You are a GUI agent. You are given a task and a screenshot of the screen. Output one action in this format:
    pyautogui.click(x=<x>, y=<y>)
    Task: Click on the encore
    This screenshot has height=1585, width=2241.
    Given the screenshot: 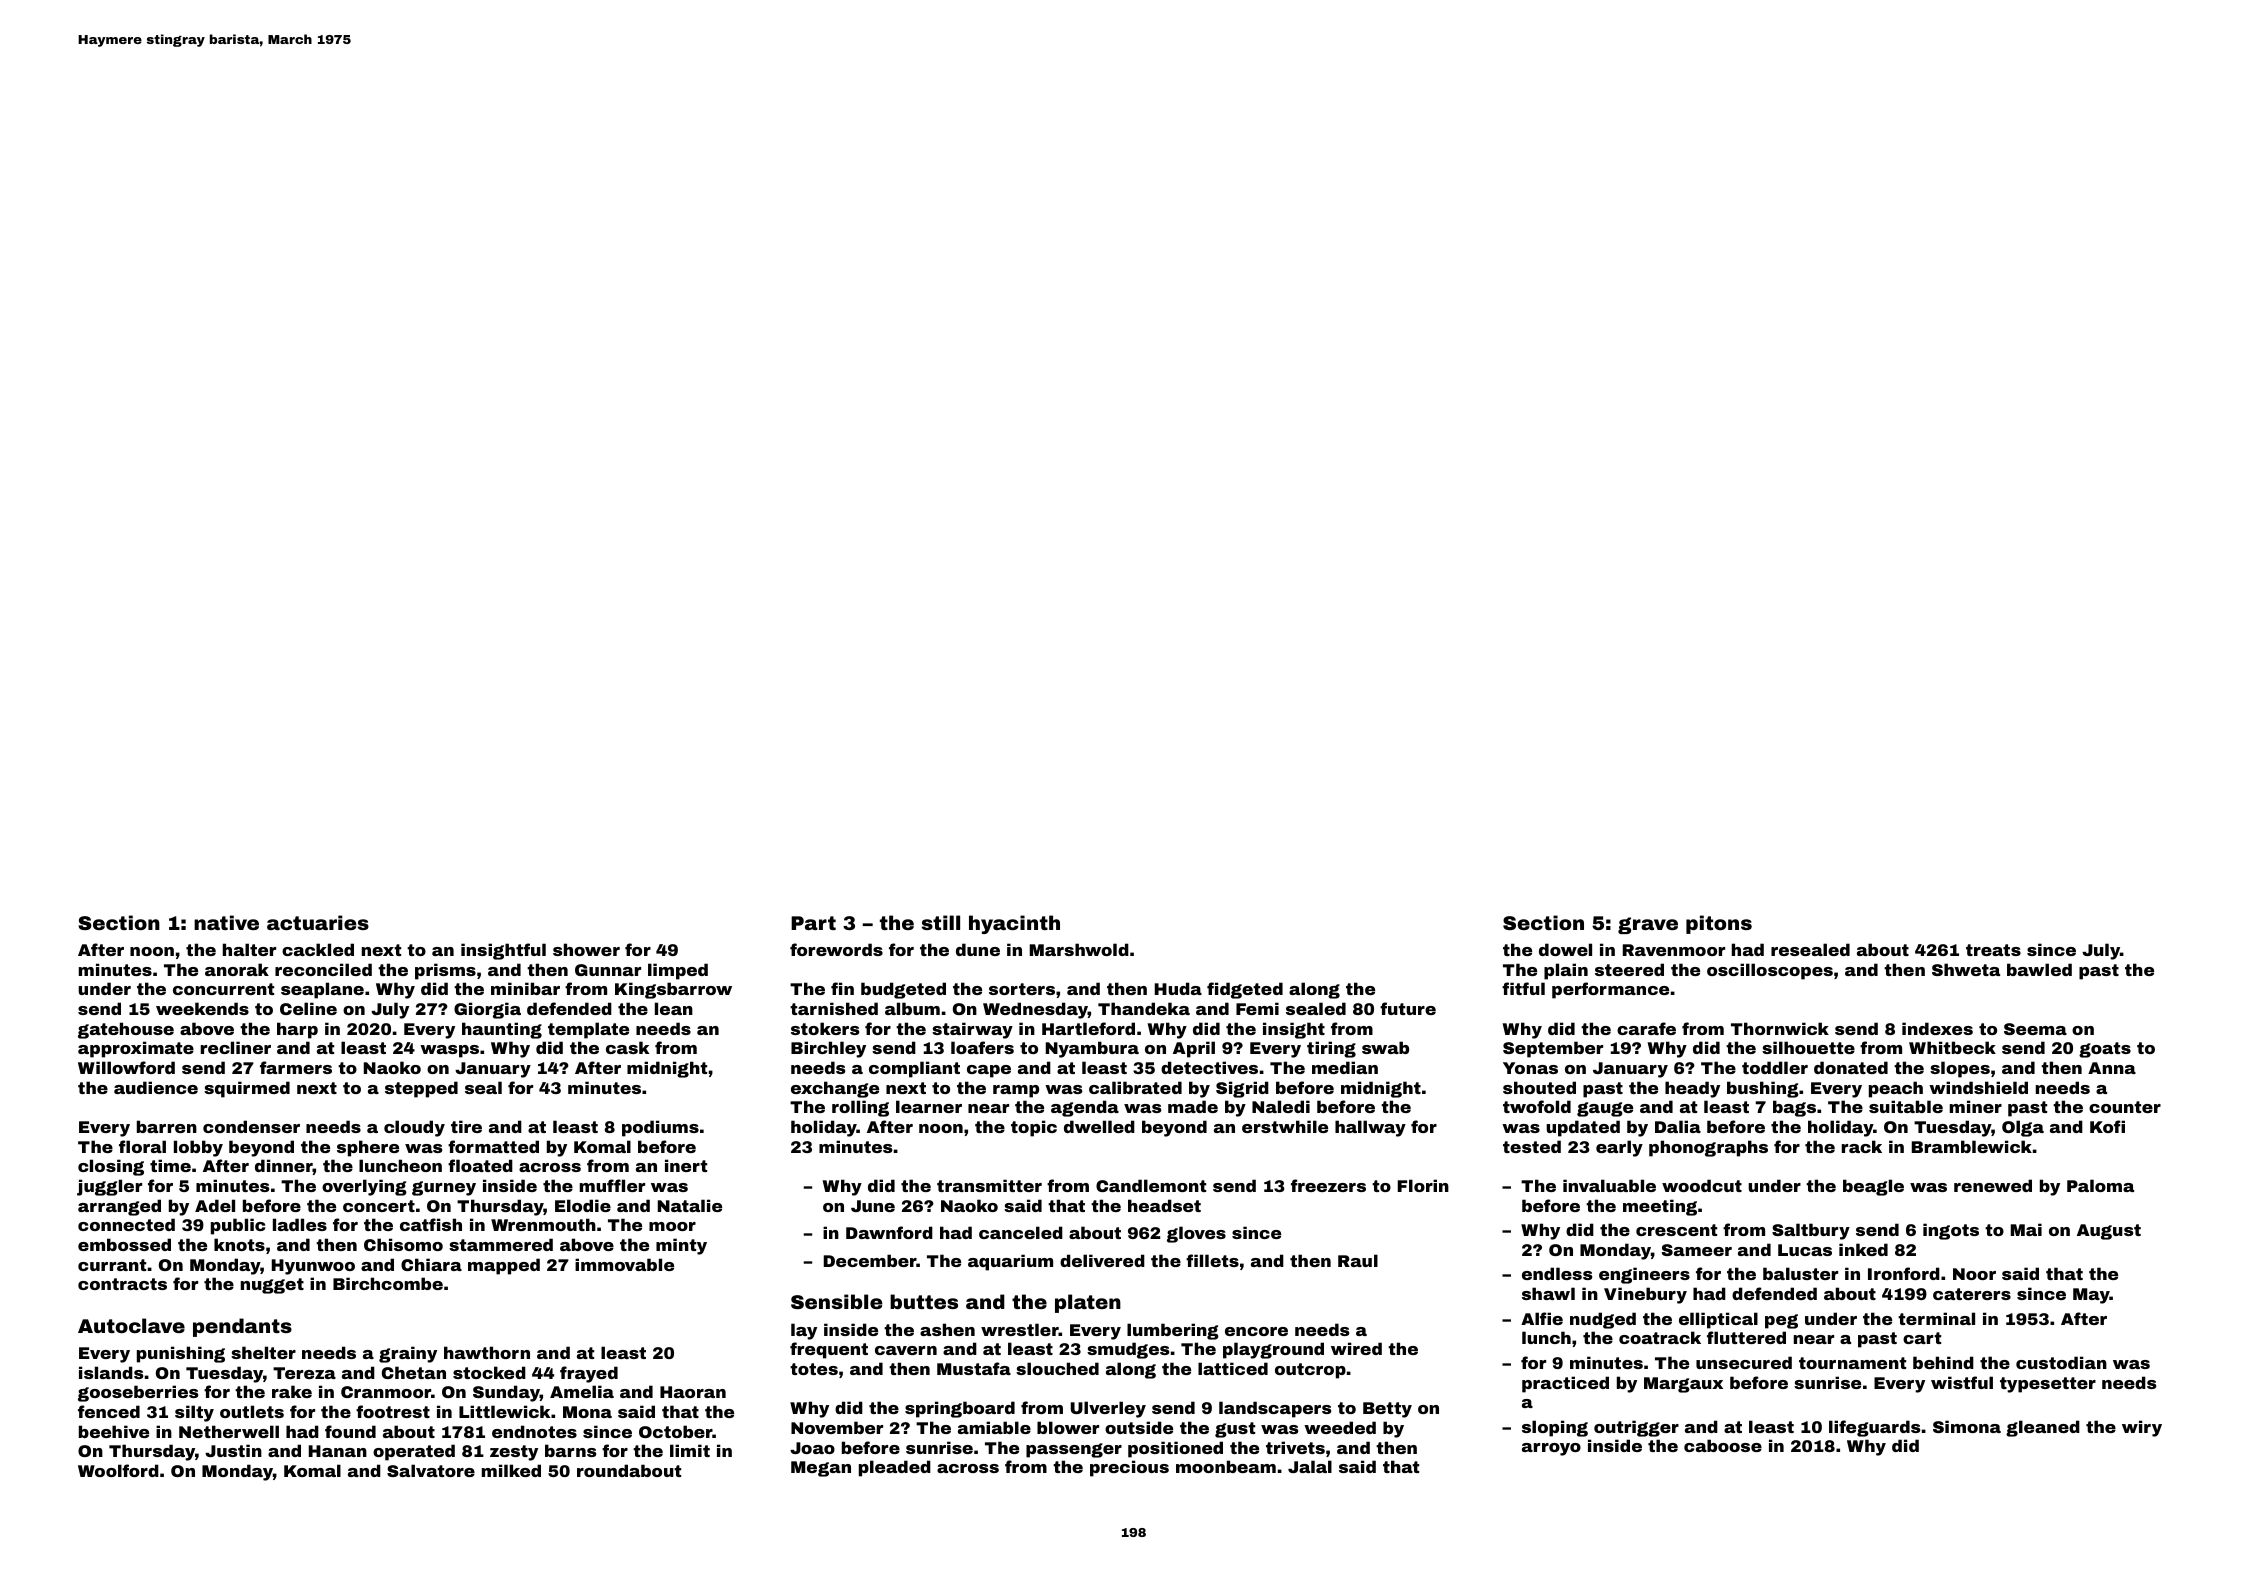 What is the action you would take?
    pyautogui.click(x=1256, y=1331)
